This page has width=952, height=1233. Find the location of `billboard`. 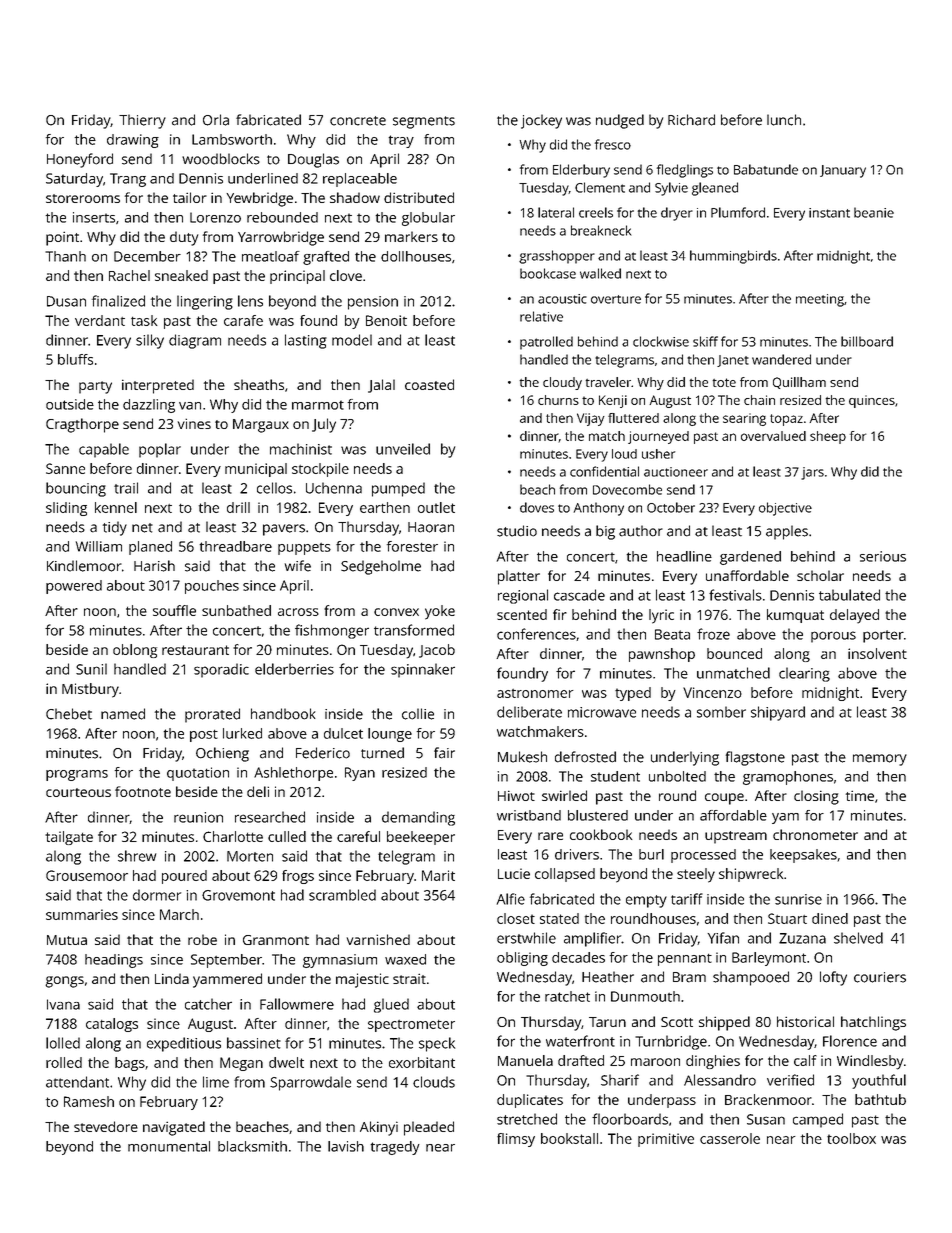

billboard is located at coordinates (867, 341).
